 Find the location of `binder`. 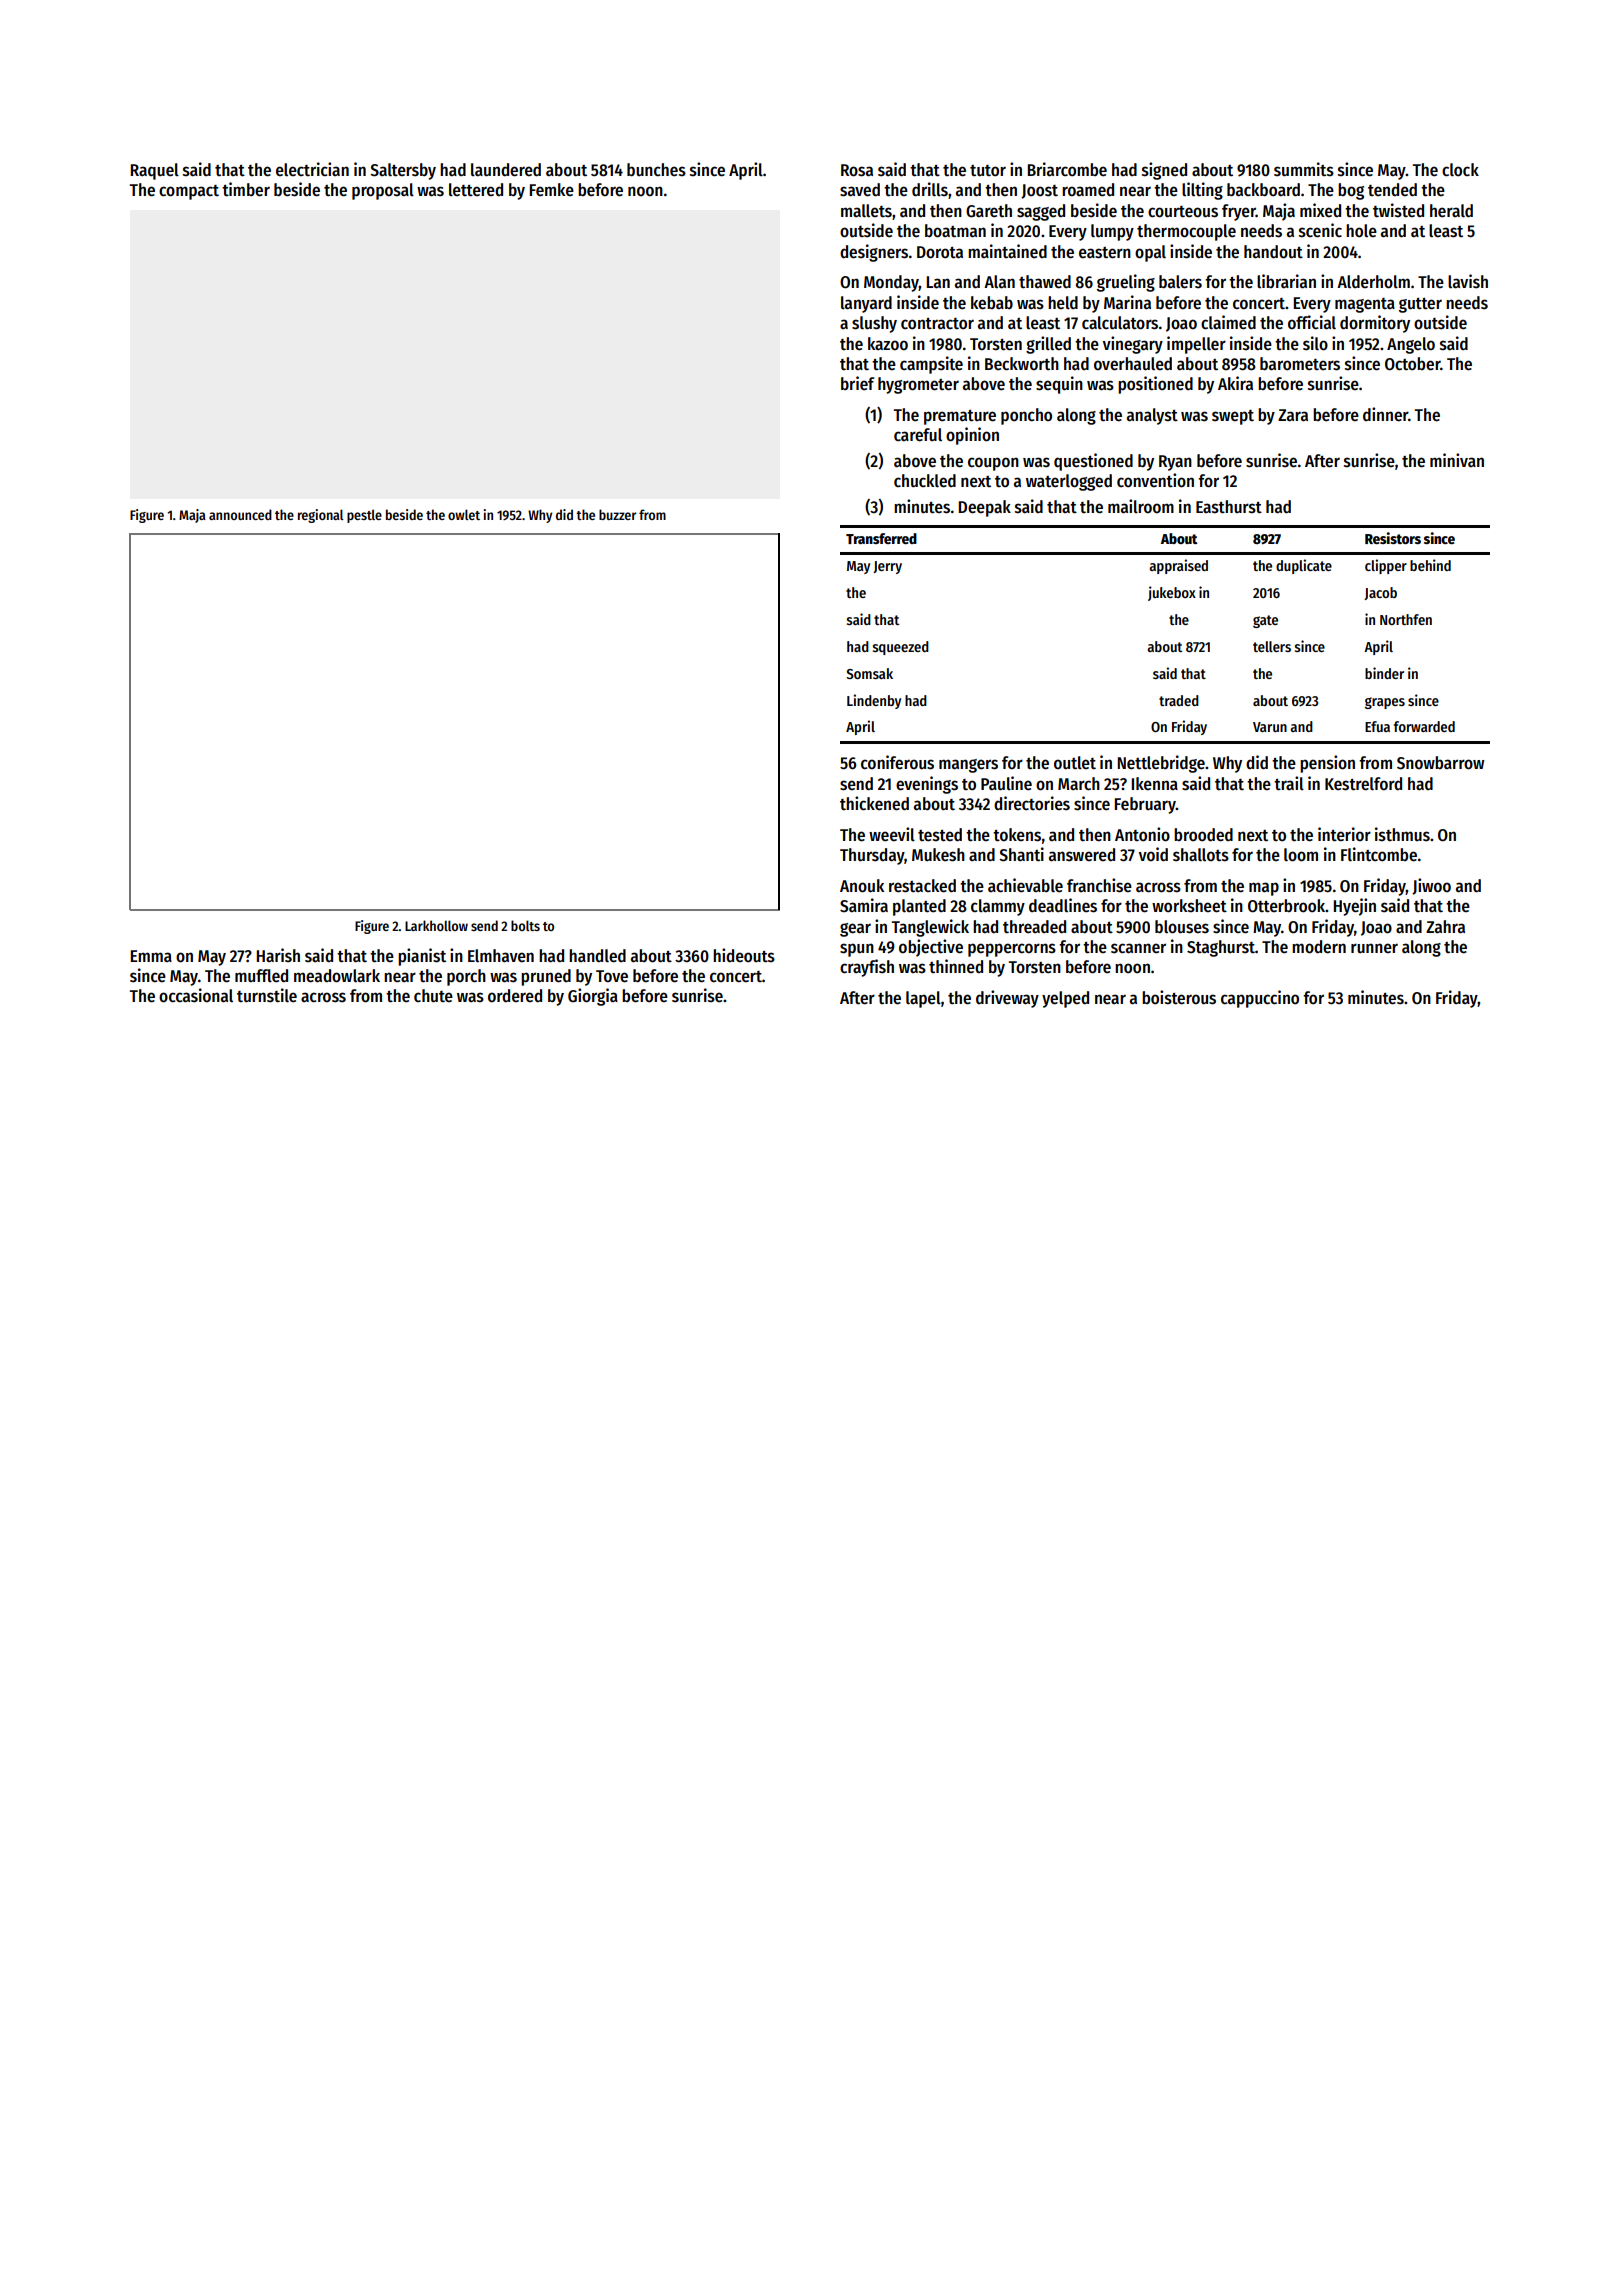

binder is located at coordinates (1384, 673).
